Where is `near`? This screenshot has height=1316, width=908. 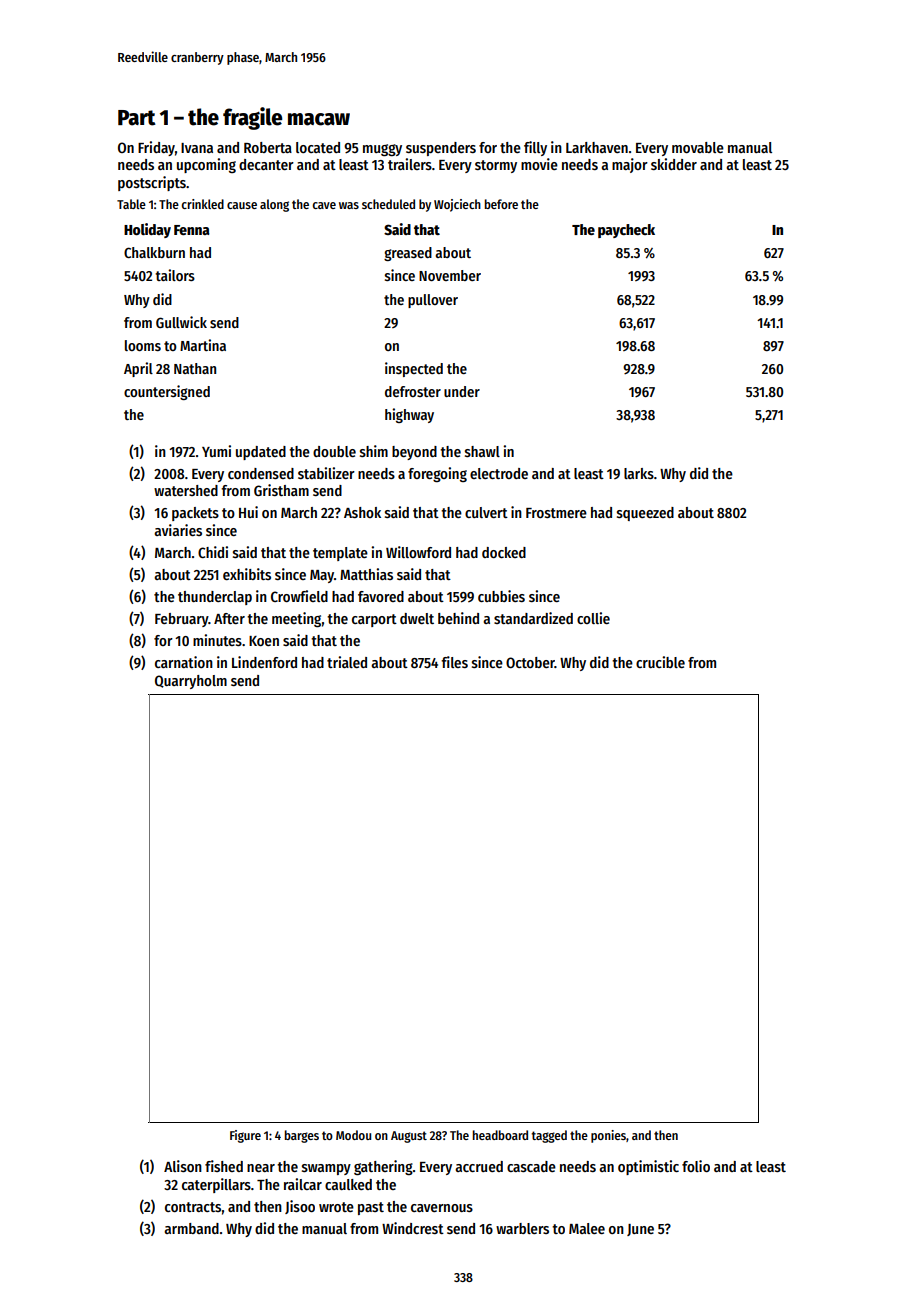 near is located at coordinates (261, 1168).
